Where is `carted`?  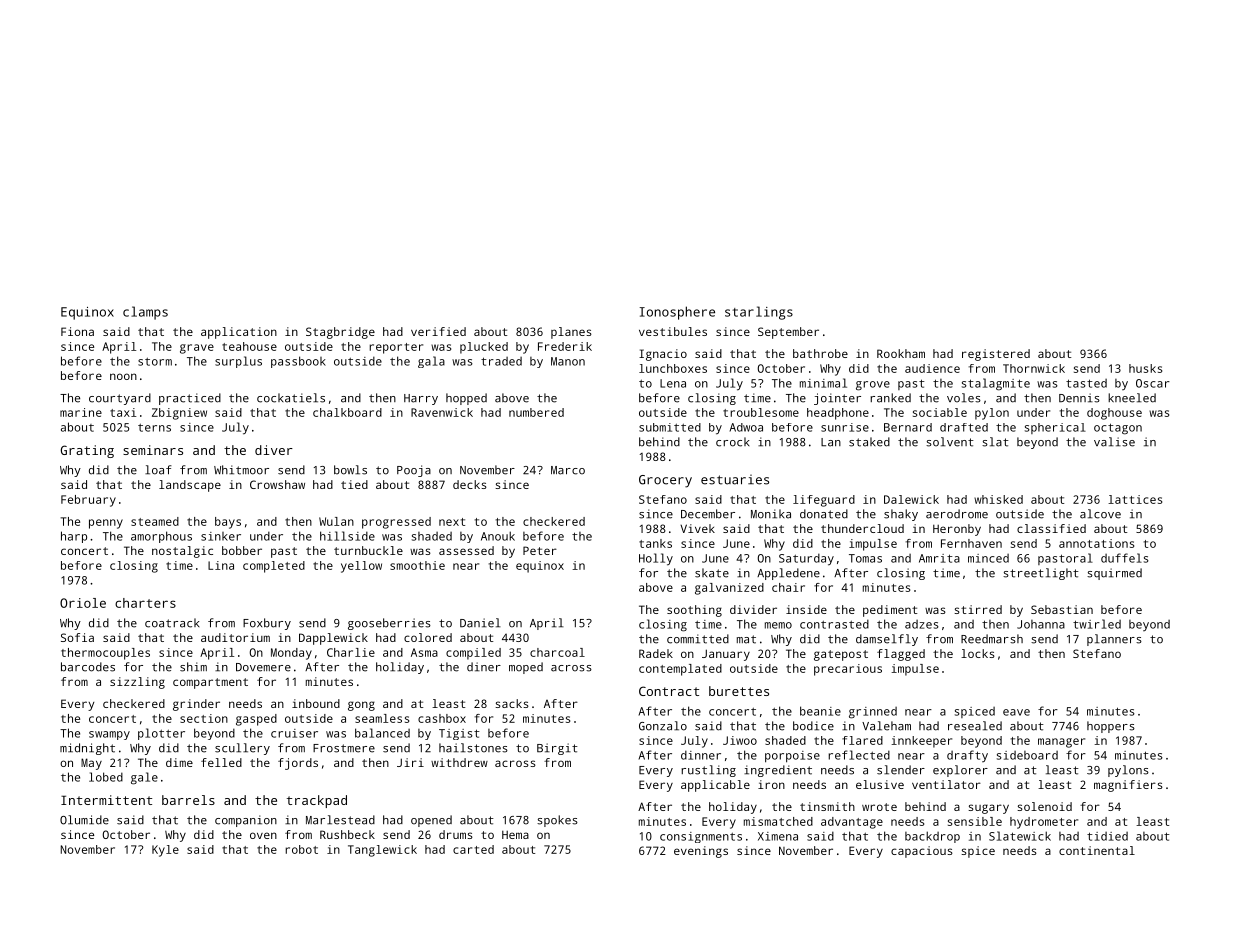
carted is located at coordinates (473, 849).
